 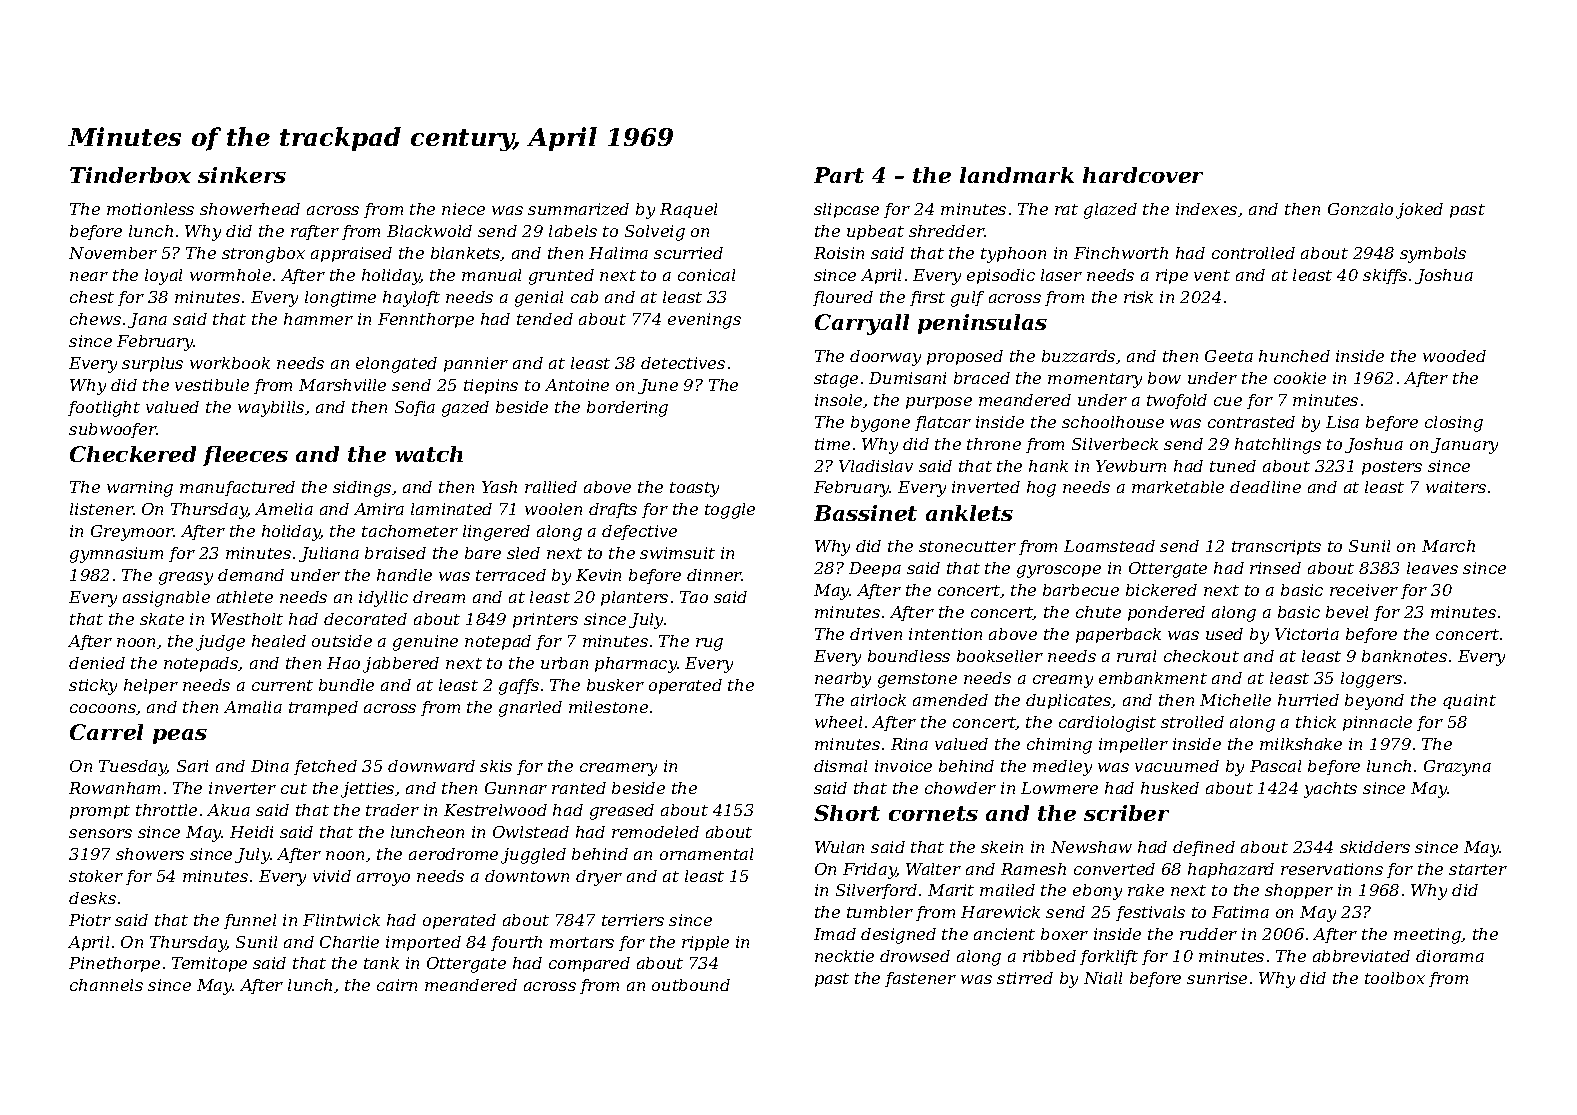 I want to click on quaint, so click(x=1469, y=701).
